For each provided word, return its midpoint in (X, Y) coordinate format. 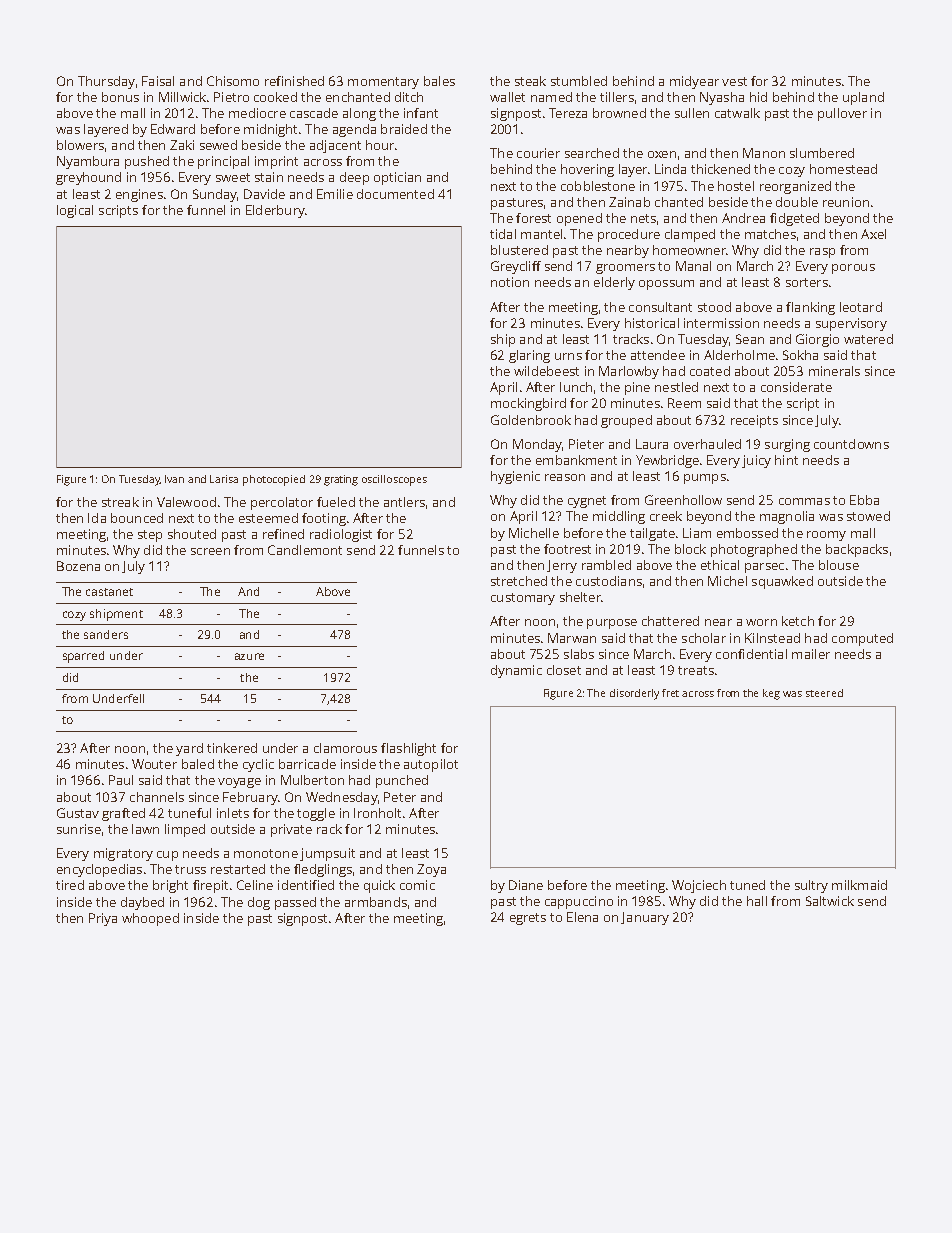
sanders (106, 634)
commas (804, 501)
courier (538, 153)
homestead (843, 169)
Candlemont (305, 550)
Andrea (743, 218)
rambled (606, 565)
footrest (567, 549)
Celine (255, 885)
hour (380, 145)
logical (75, 211)
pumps (705, 479)
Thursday (106, 82)
